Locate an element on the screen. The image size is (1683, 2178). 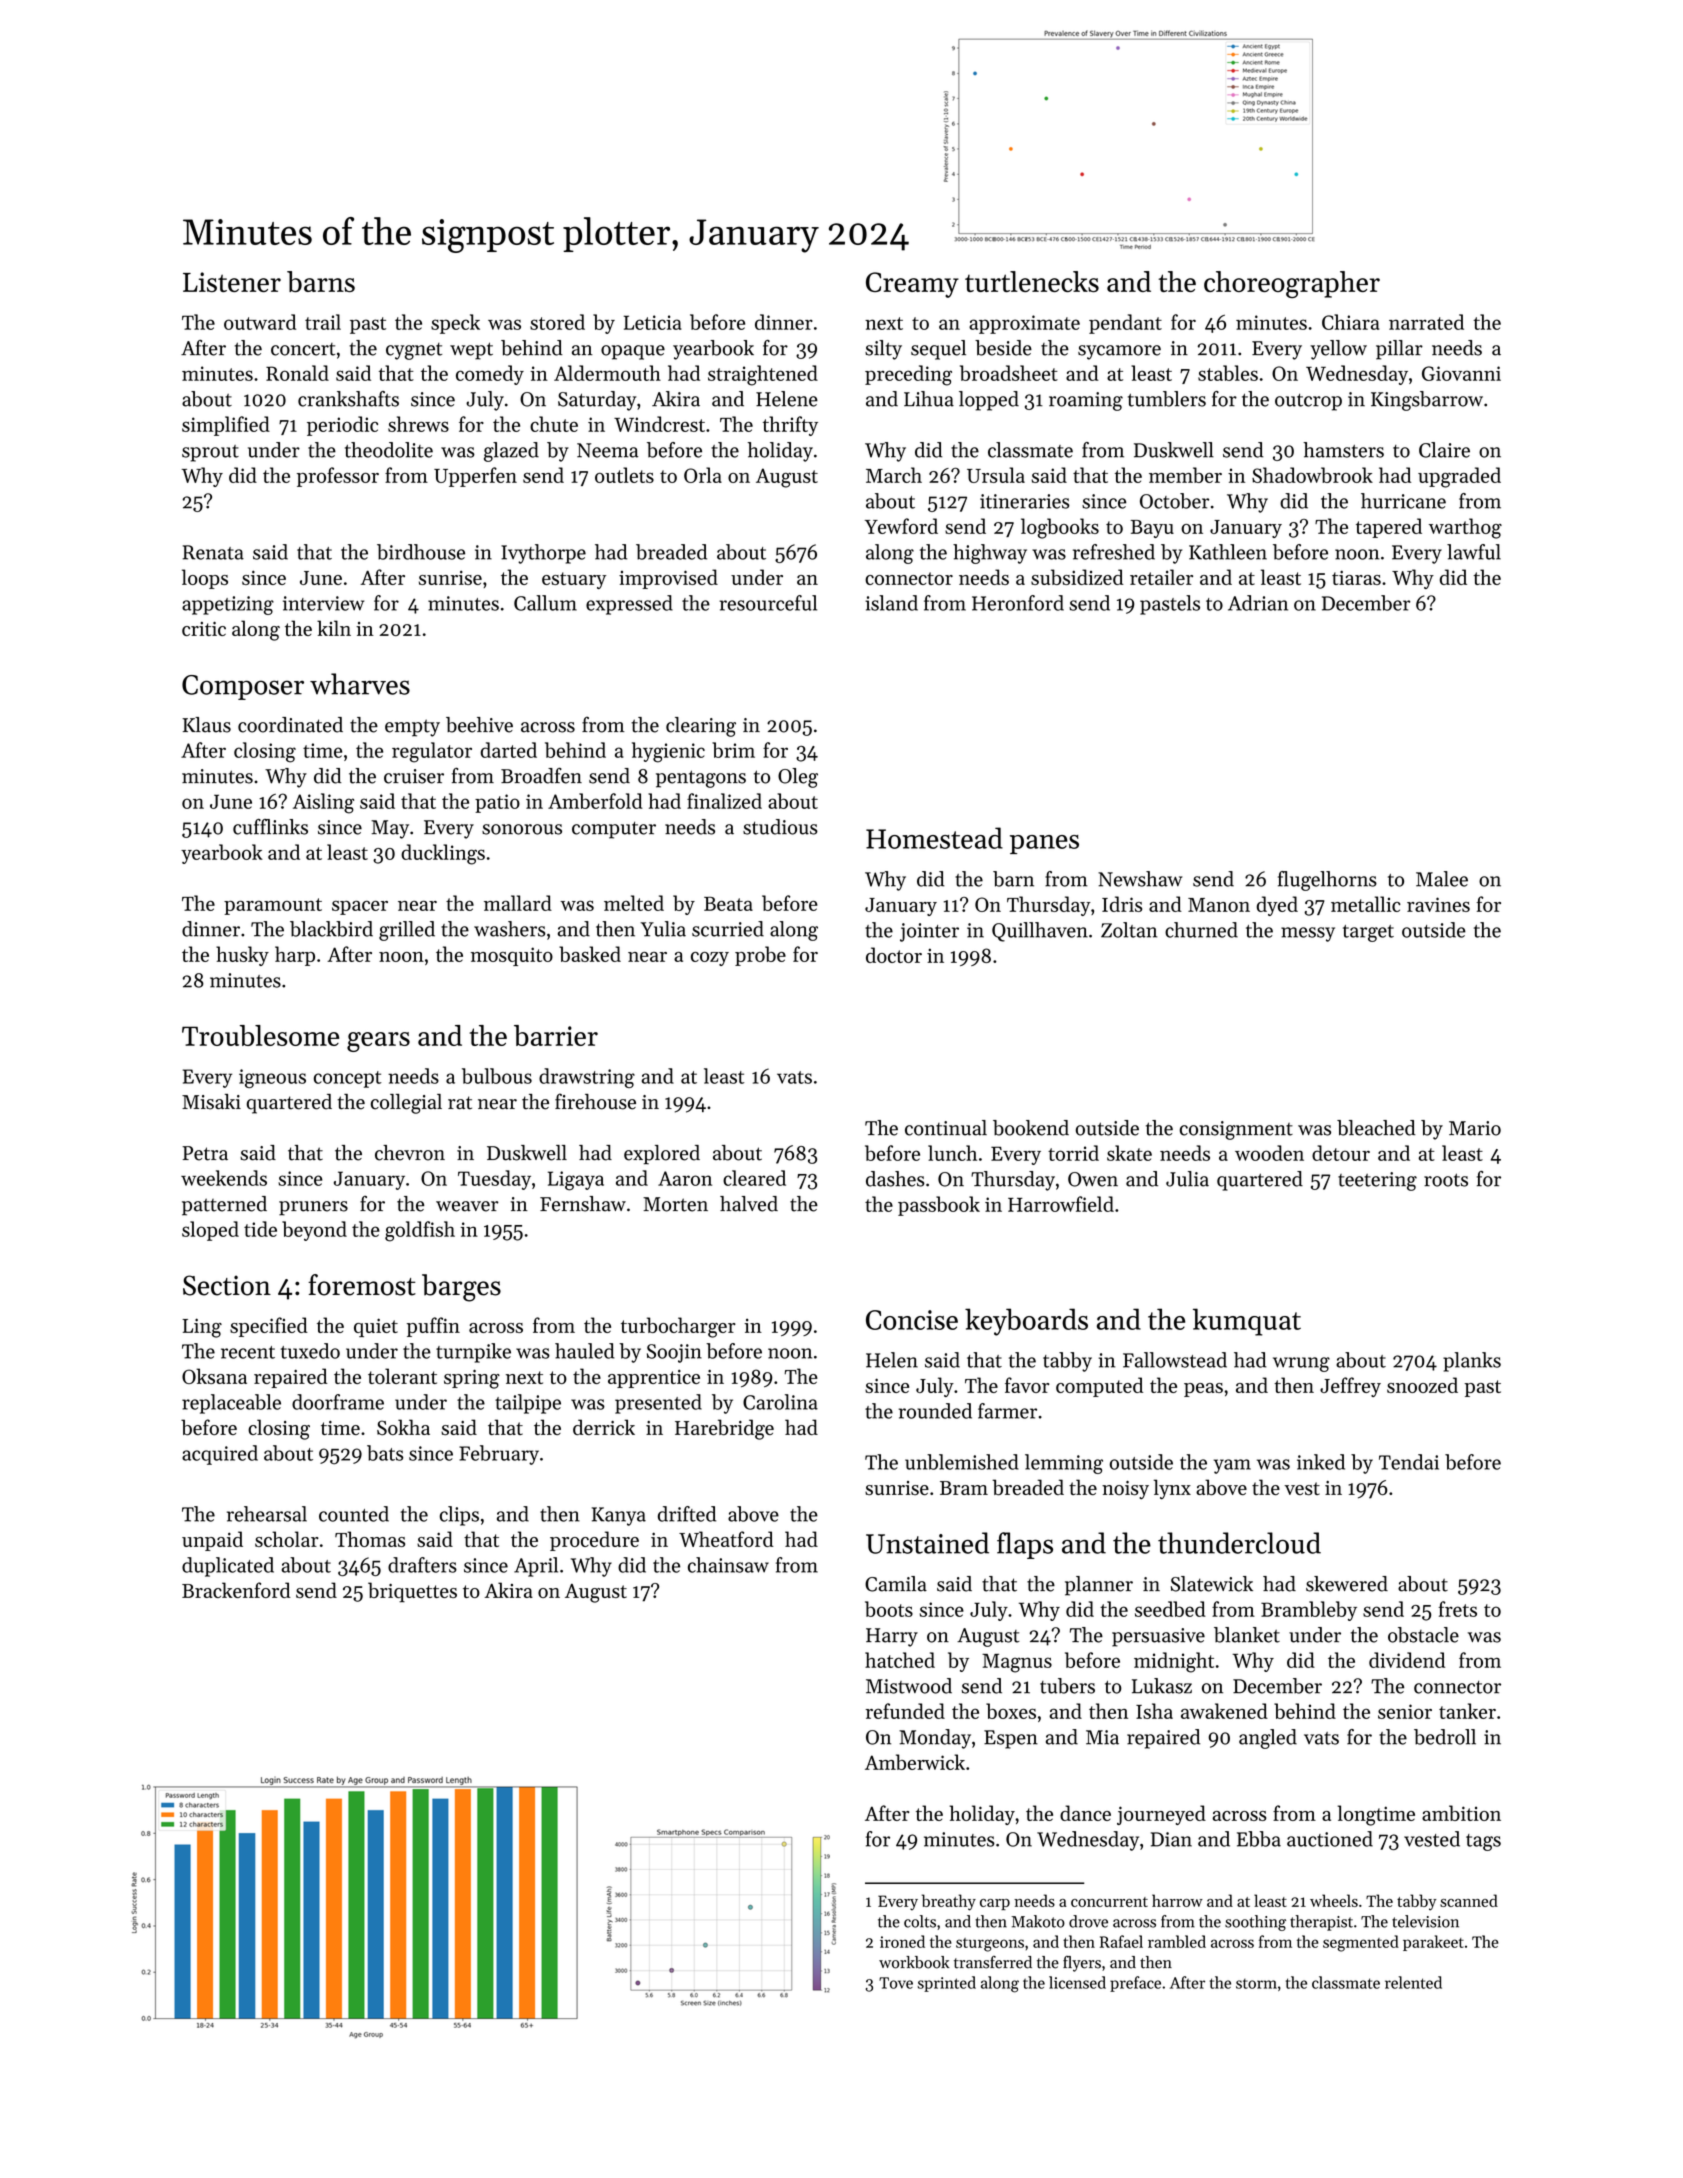
consignment is located at coordinates (1236, 1130).
